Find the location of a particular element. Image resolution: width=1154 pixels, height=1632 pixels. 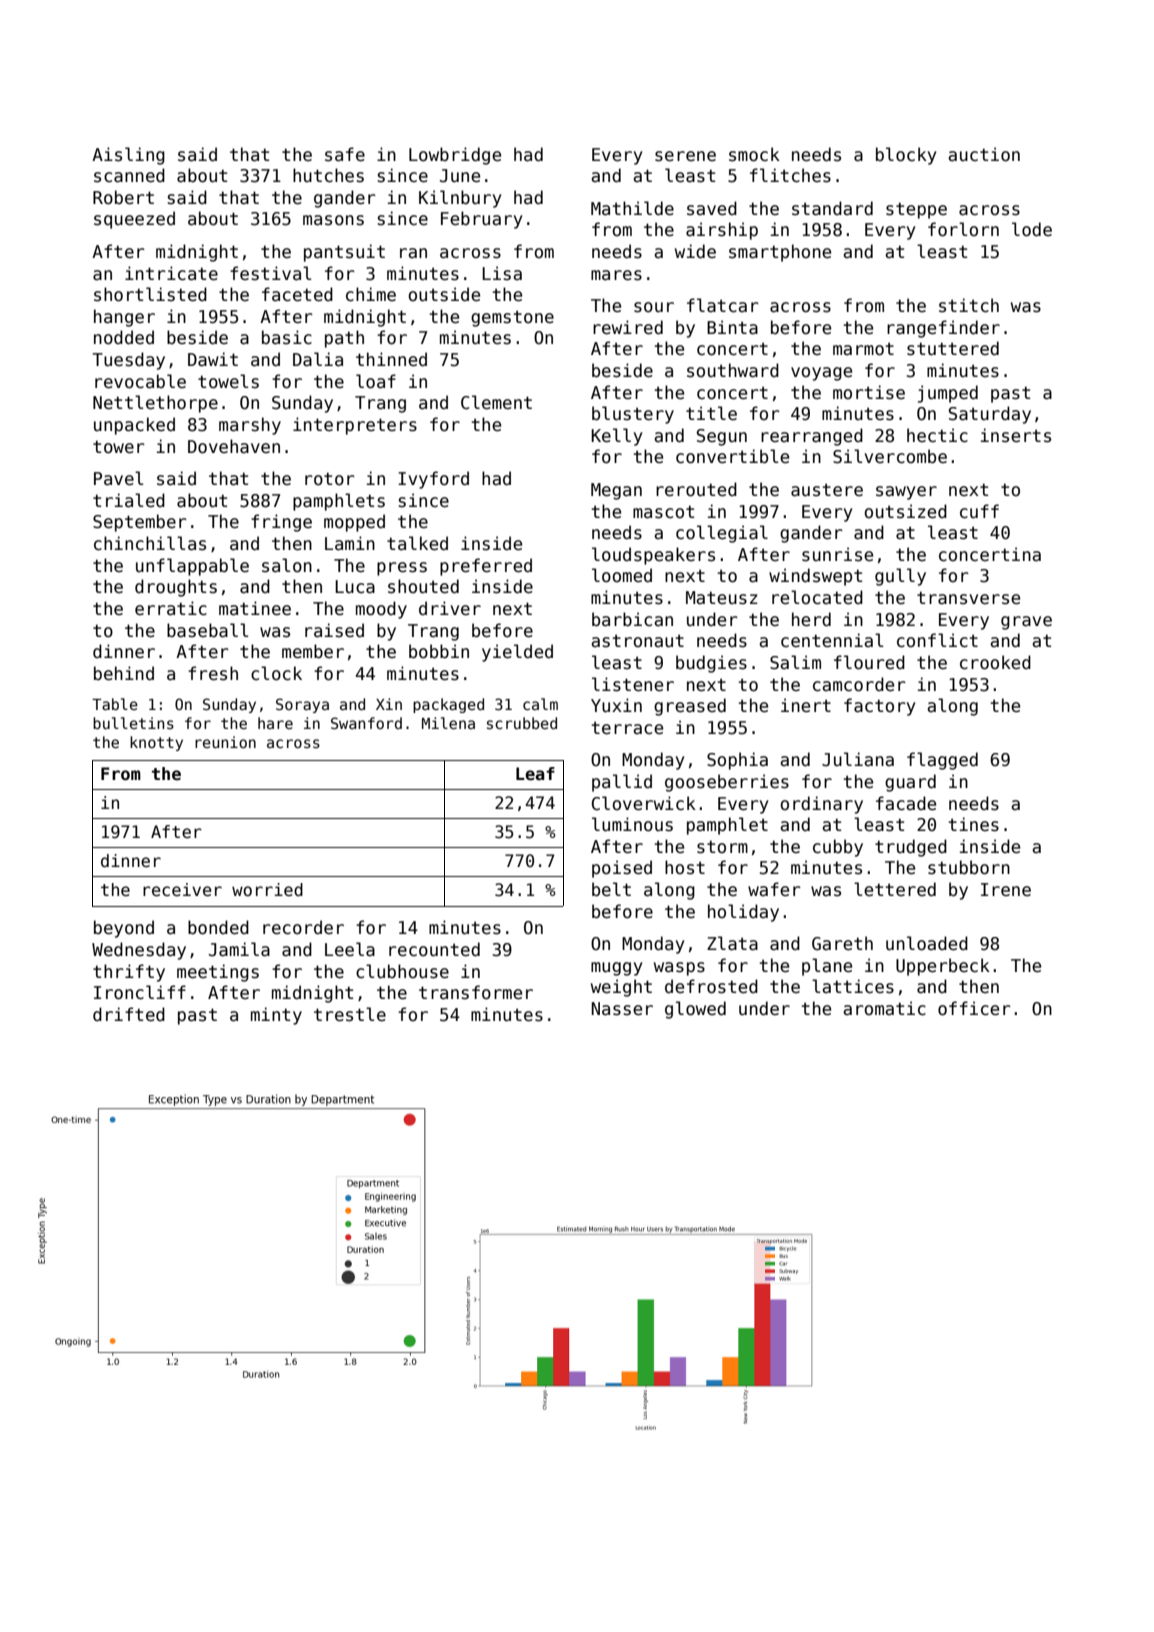

Aisling is located at coordinates (128, 156).
